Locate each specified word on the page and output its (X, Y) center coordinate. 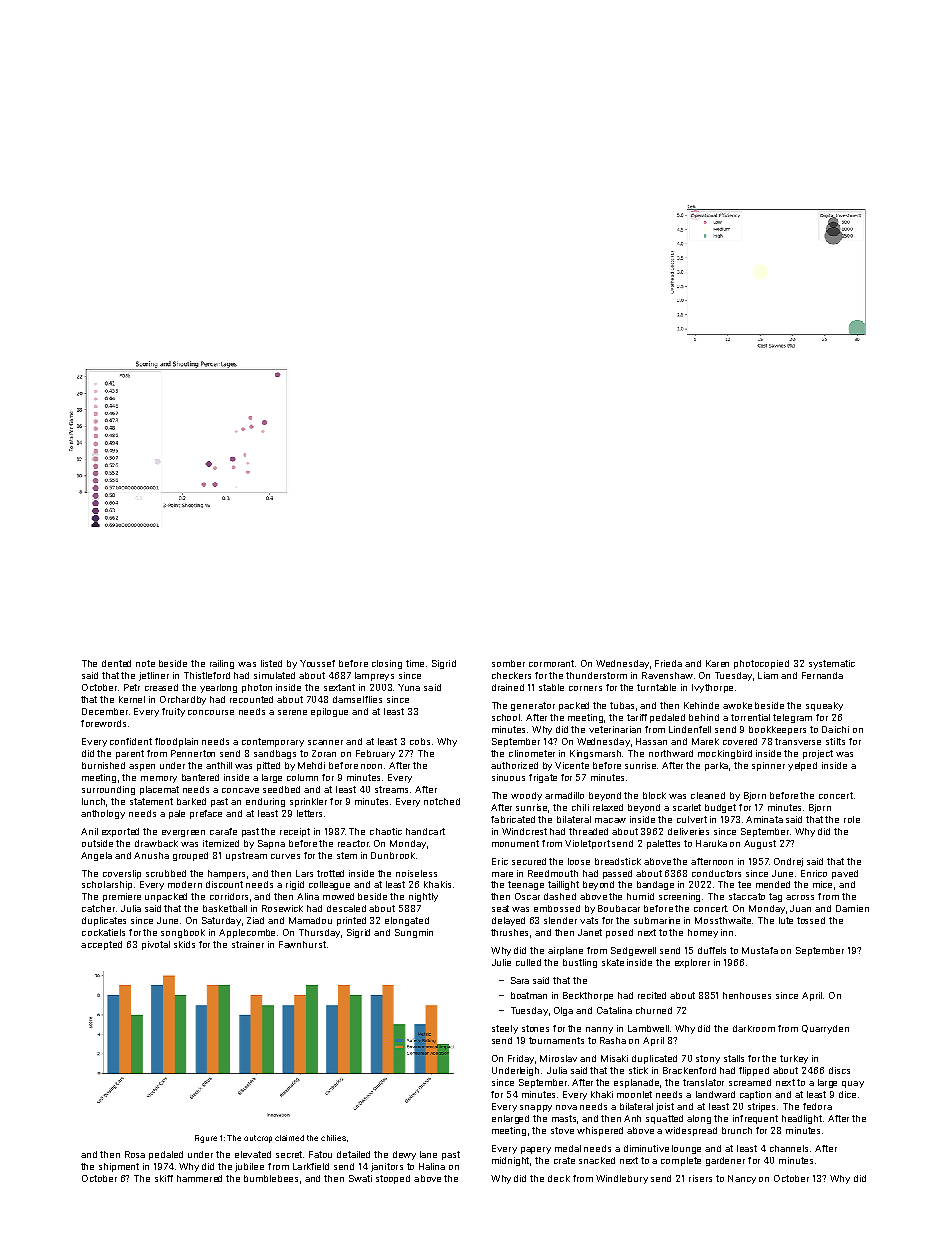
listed (271, 663)
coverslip (122, 874)
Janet (590, 932)
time (415, 663)
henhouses (747, 995)
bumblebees (271, 1178)
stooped (393, 1179)
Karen (717, 663)
